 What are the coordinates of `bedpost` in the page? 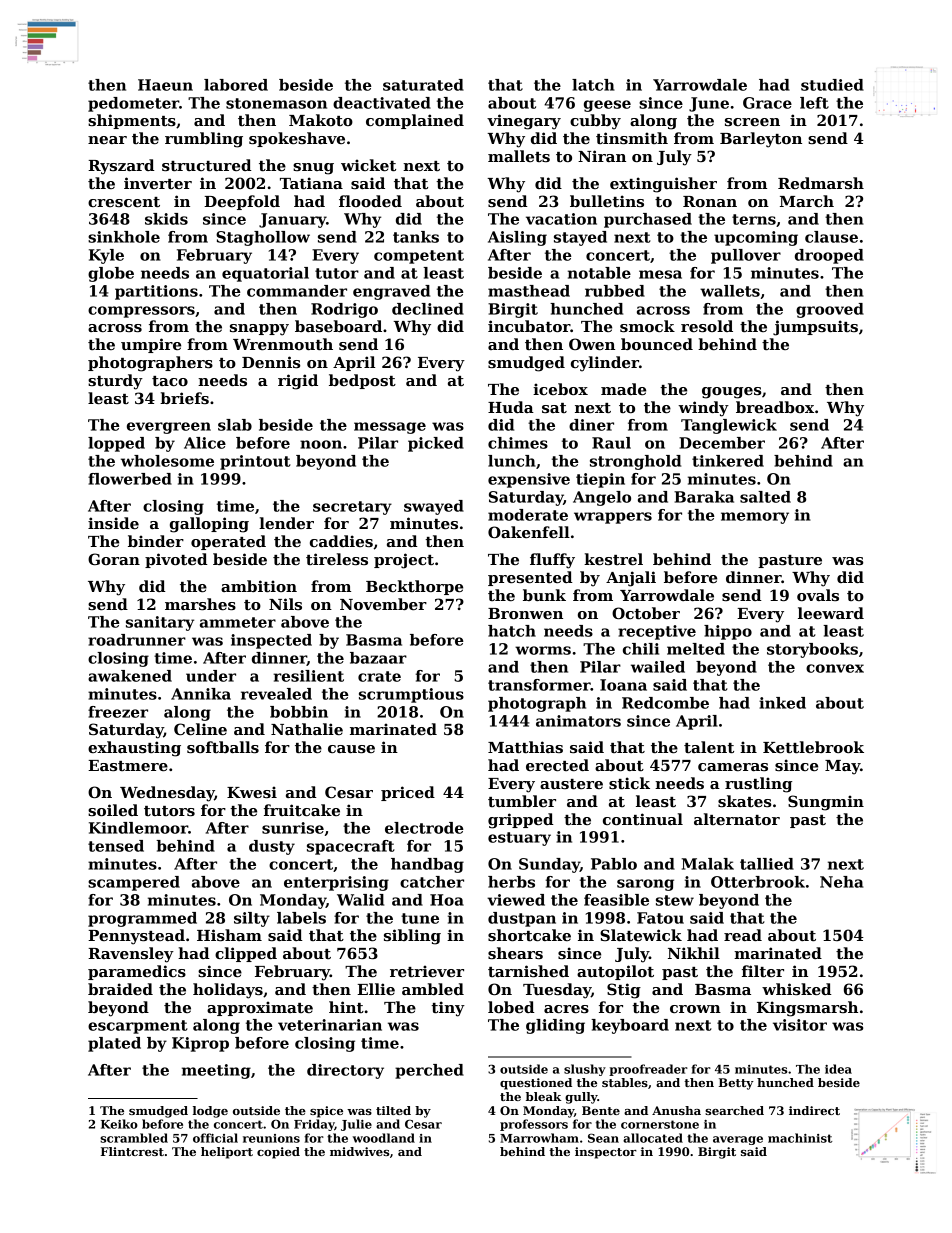 It's located at (362, 381).
